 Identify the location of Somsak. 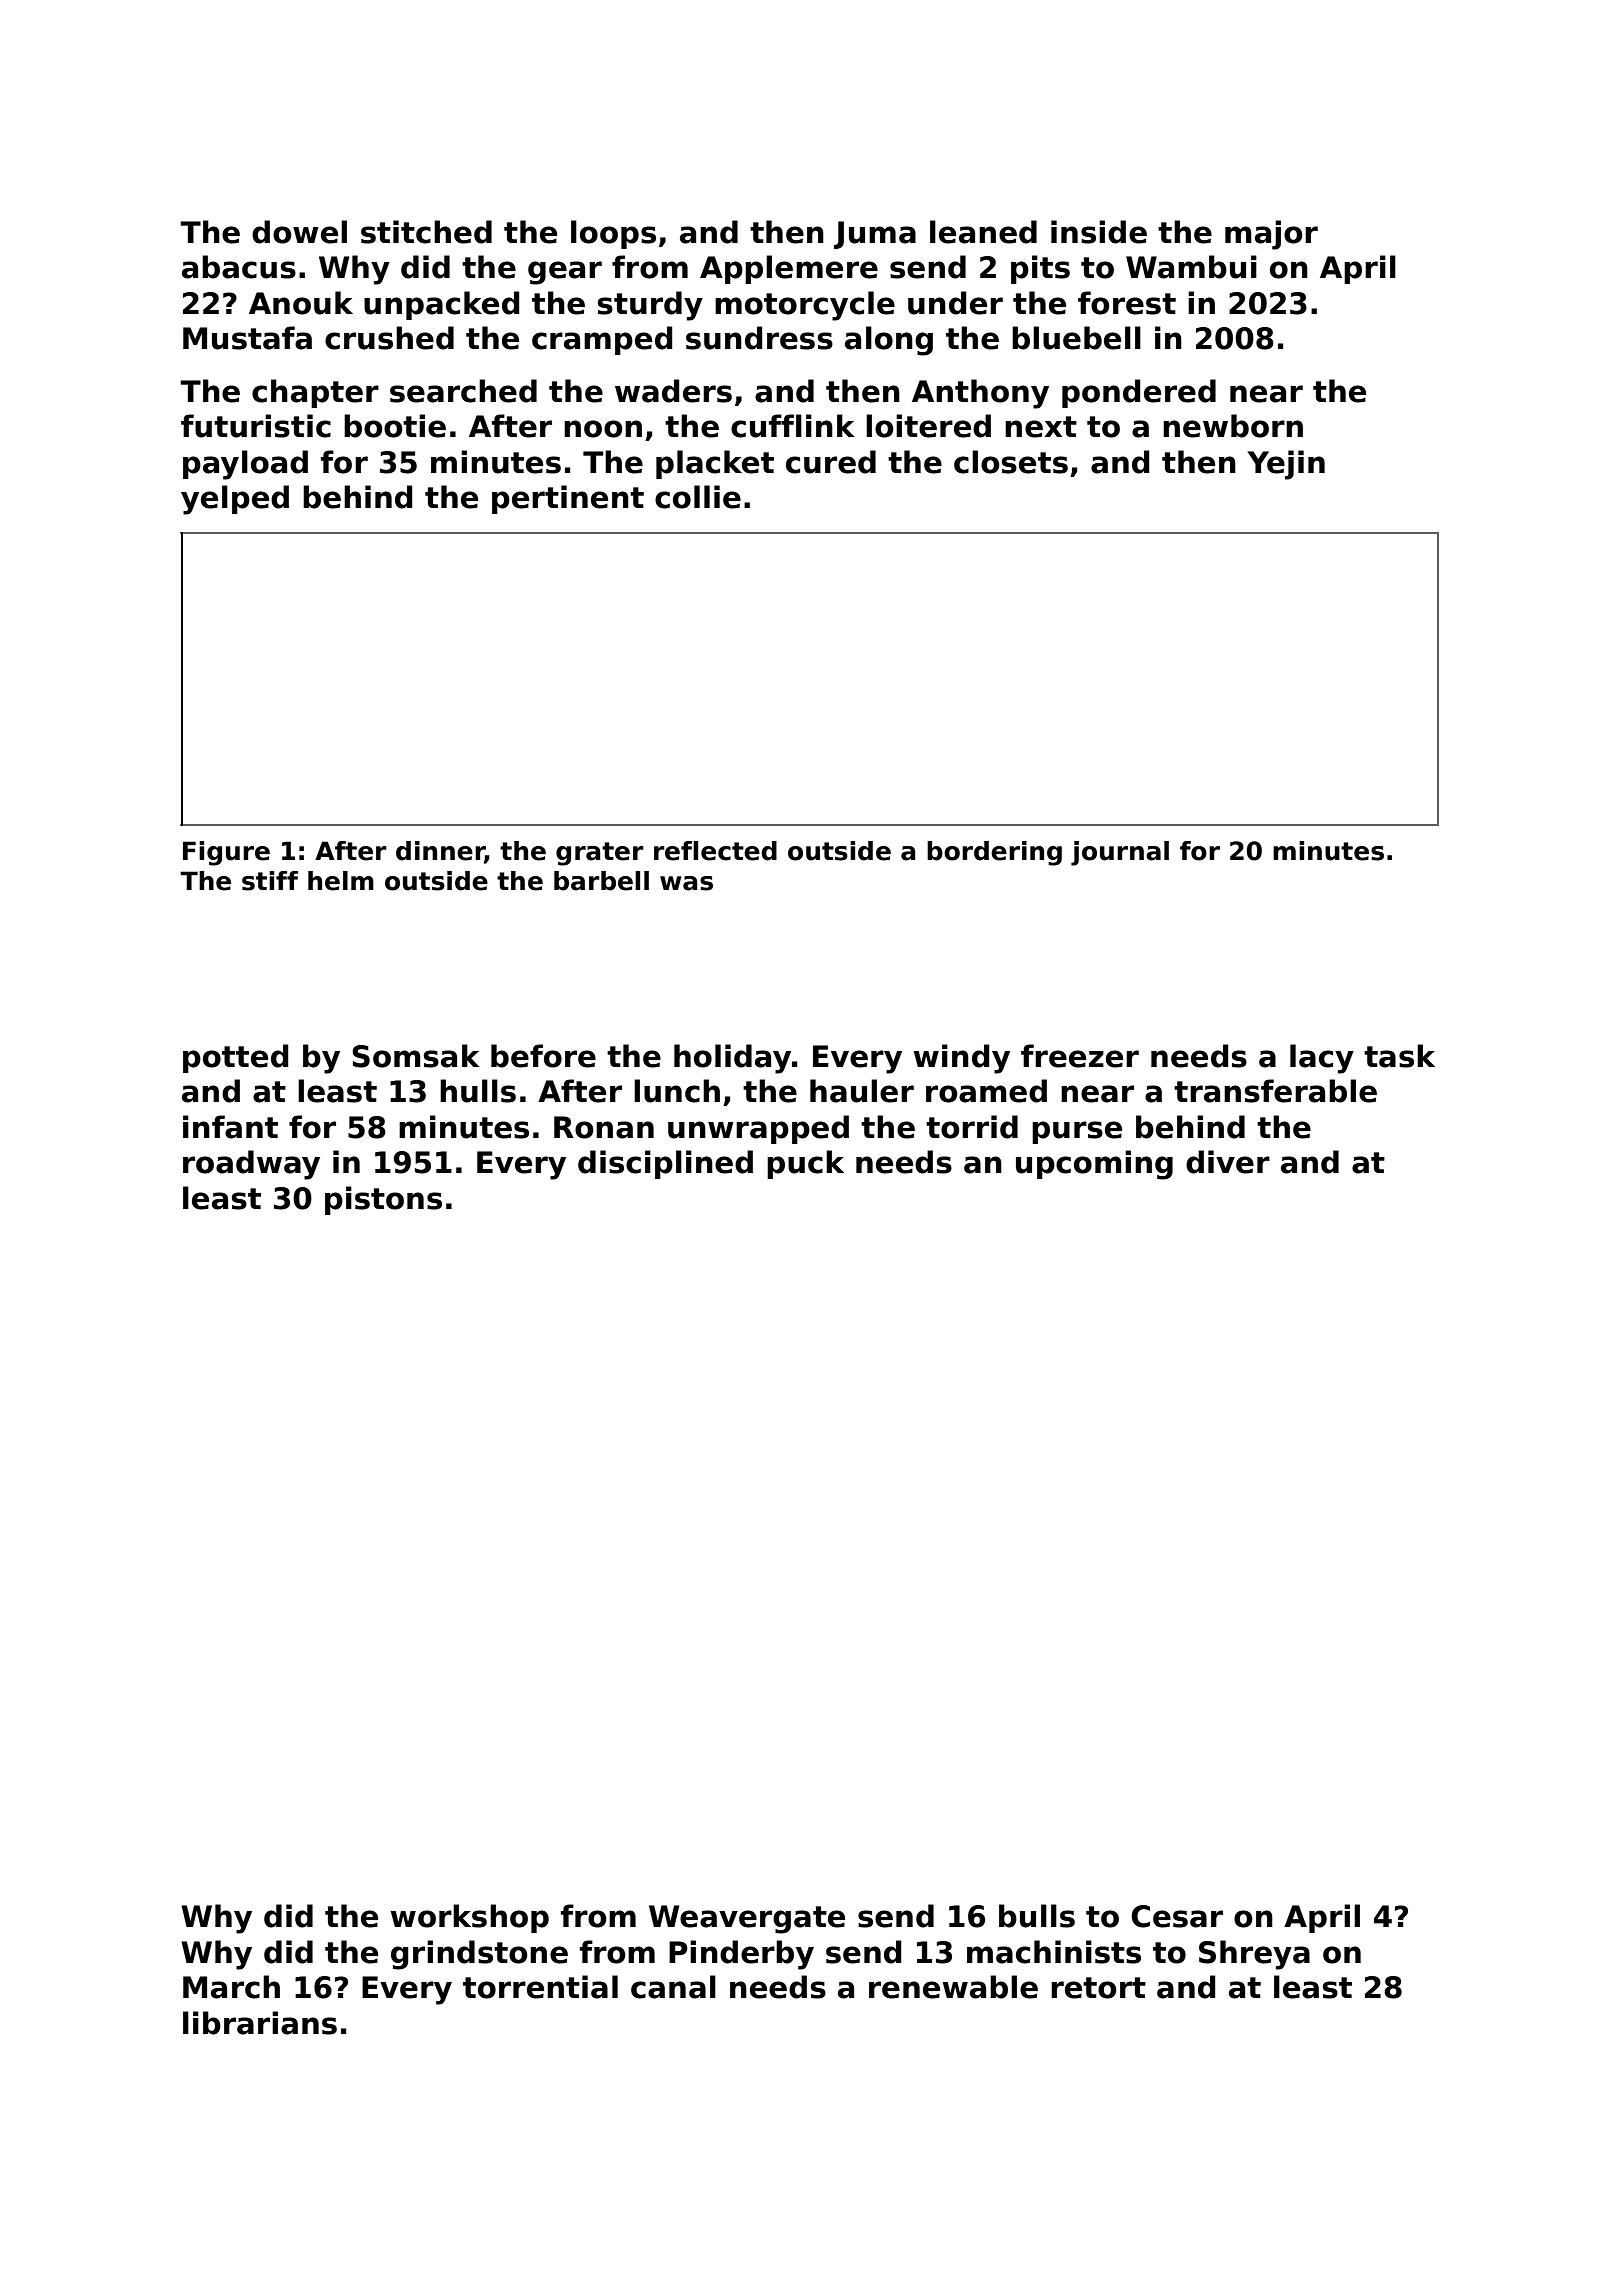
(416, 1056).
